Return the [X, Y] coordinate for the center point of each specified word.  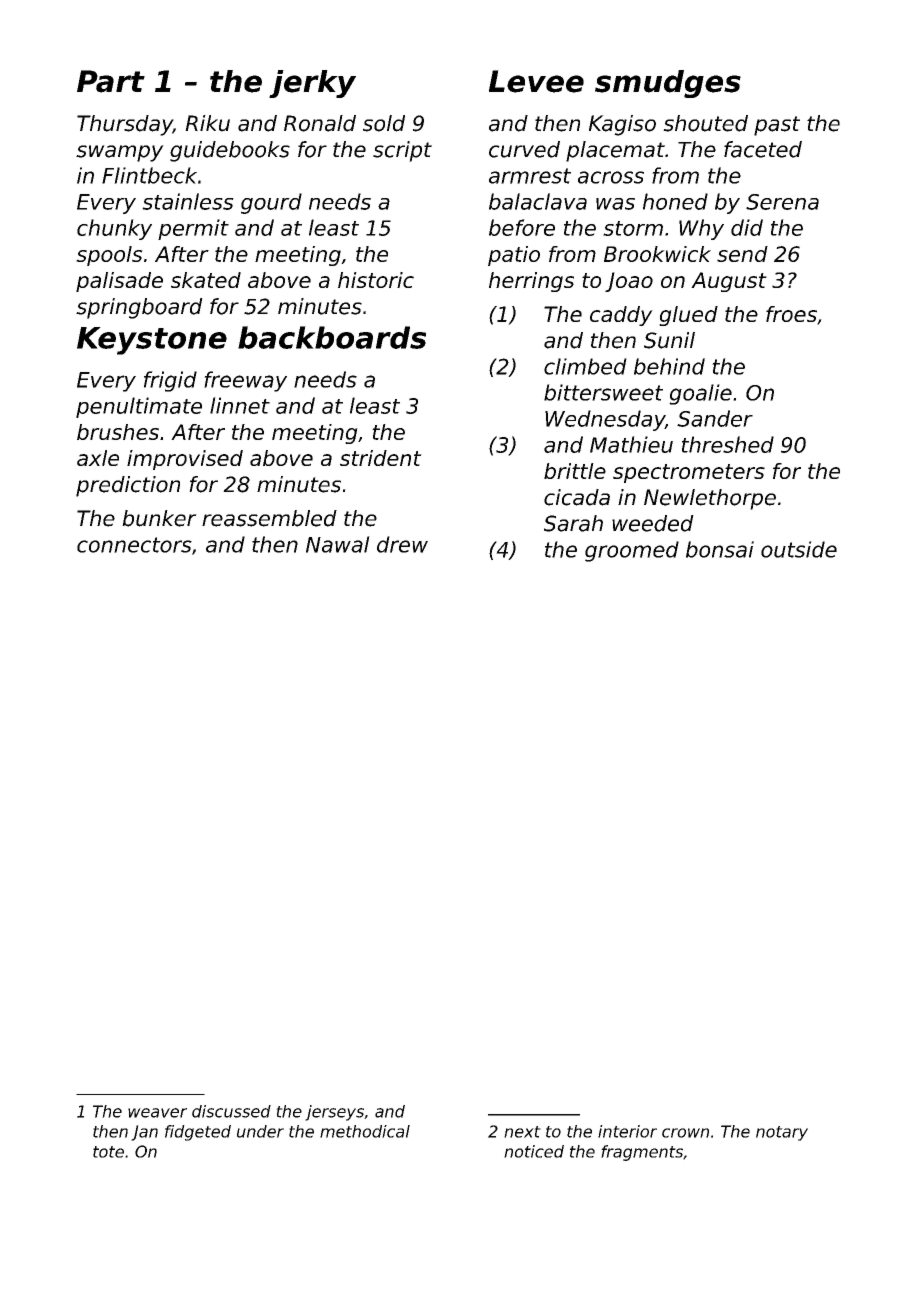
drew [402, 544]
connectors [134, 545]
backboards [332, 337]
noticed [534, 1151]
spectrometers [689, 473]
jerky [312, 84]
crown [685, 1133]
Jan [144, 1133]
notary [782, 1133]
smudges [668, 84]
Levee [536, 81]
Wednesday [605, 420]
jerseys [334, 1113]
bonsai [720, 549]
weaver [157, 1113]
